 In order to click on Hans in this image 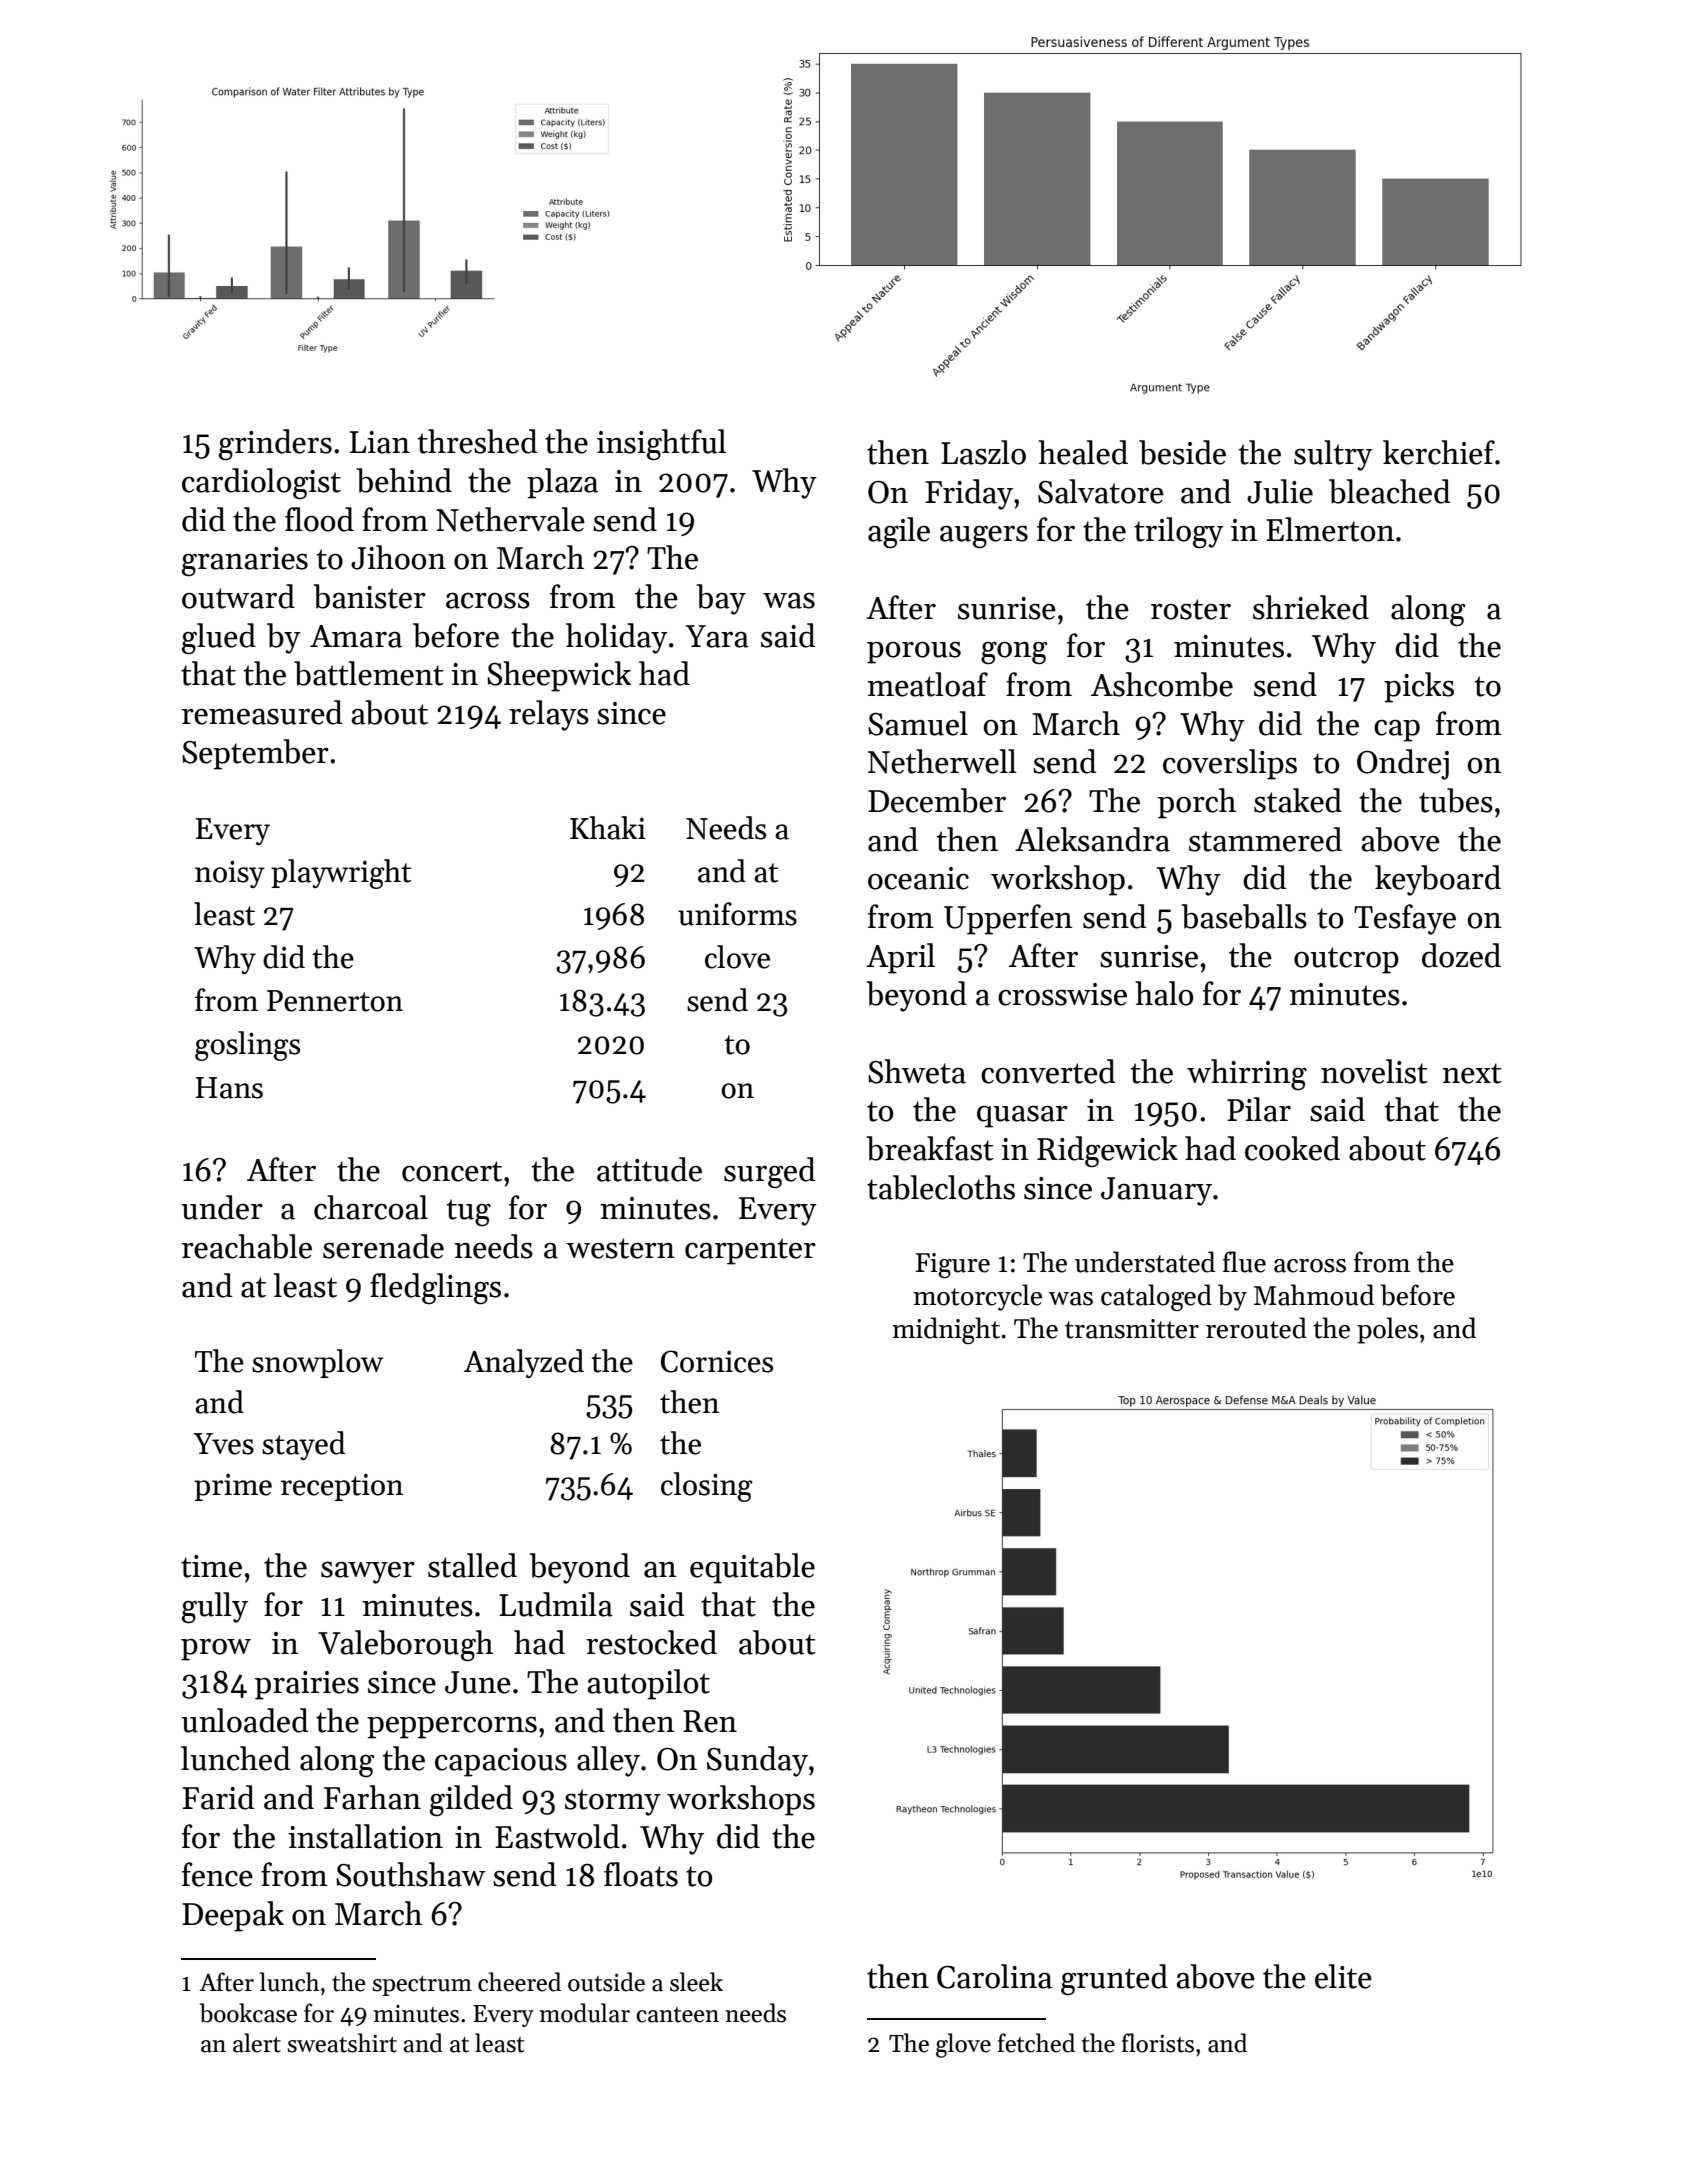, I will do `click(229, 1088)`.
